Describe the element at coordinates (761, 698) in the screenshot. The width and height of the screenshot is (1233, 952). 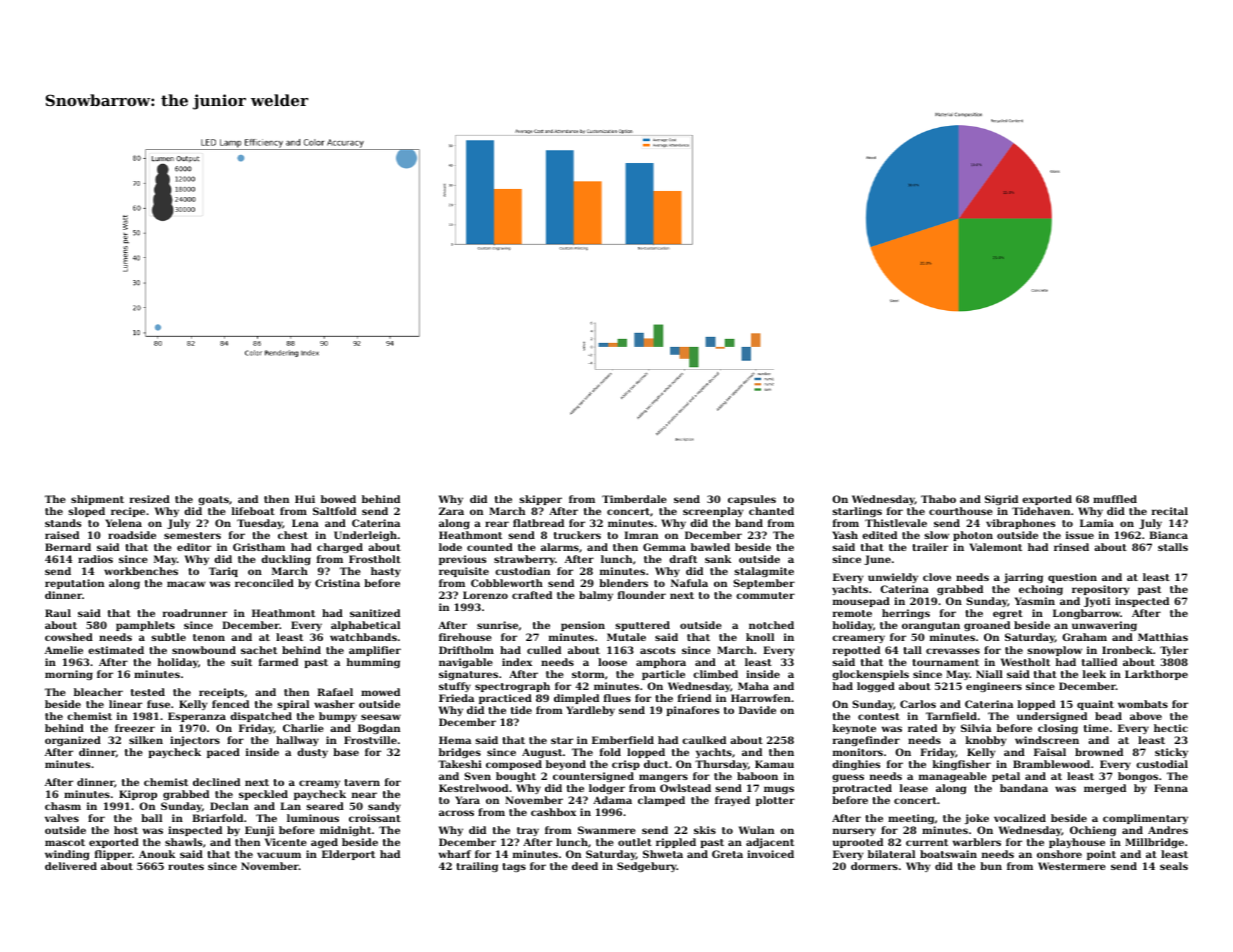
I see `Harrowfen` at that location.
